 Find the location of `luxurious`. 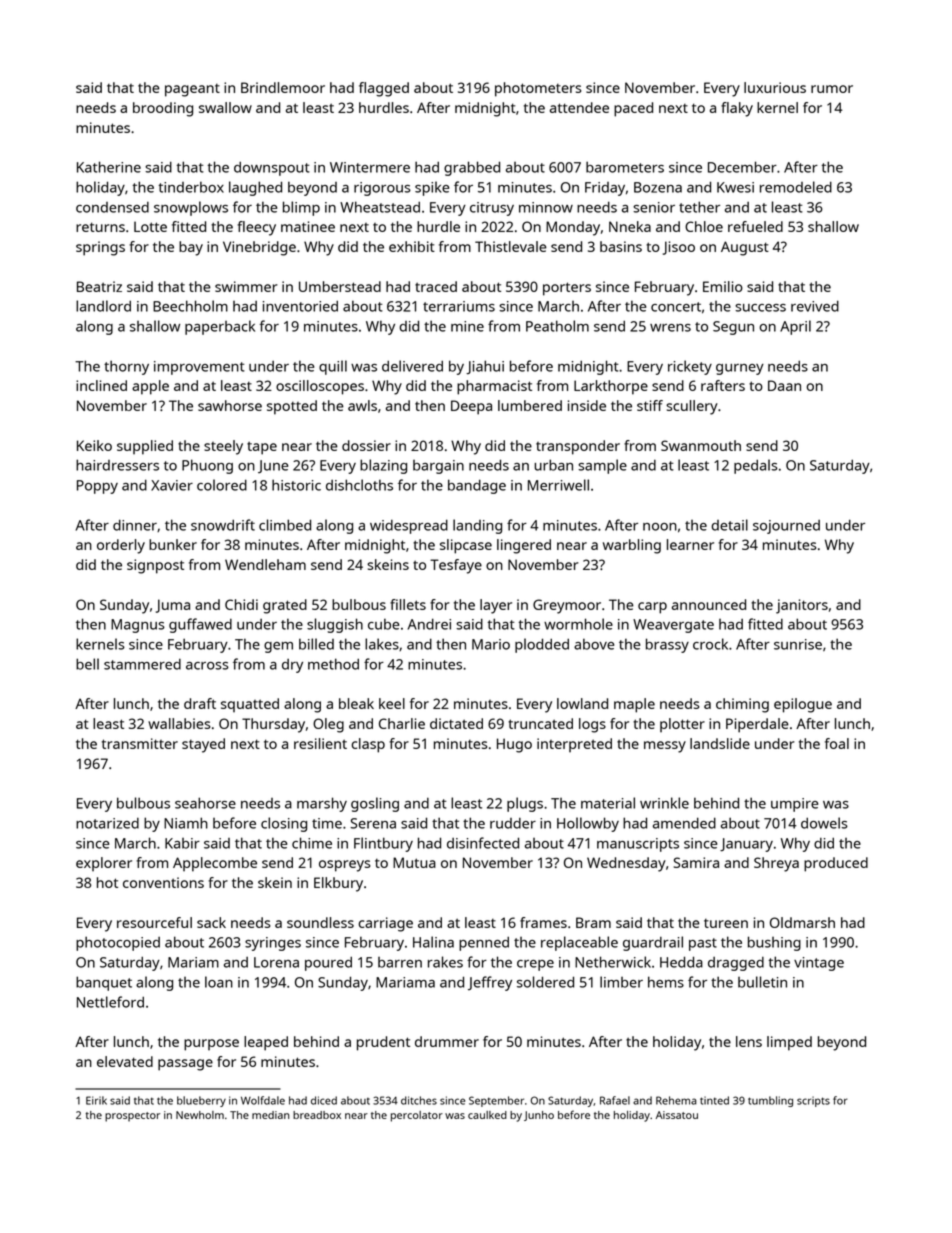

luxurious is located at coordinates (775, 87).
